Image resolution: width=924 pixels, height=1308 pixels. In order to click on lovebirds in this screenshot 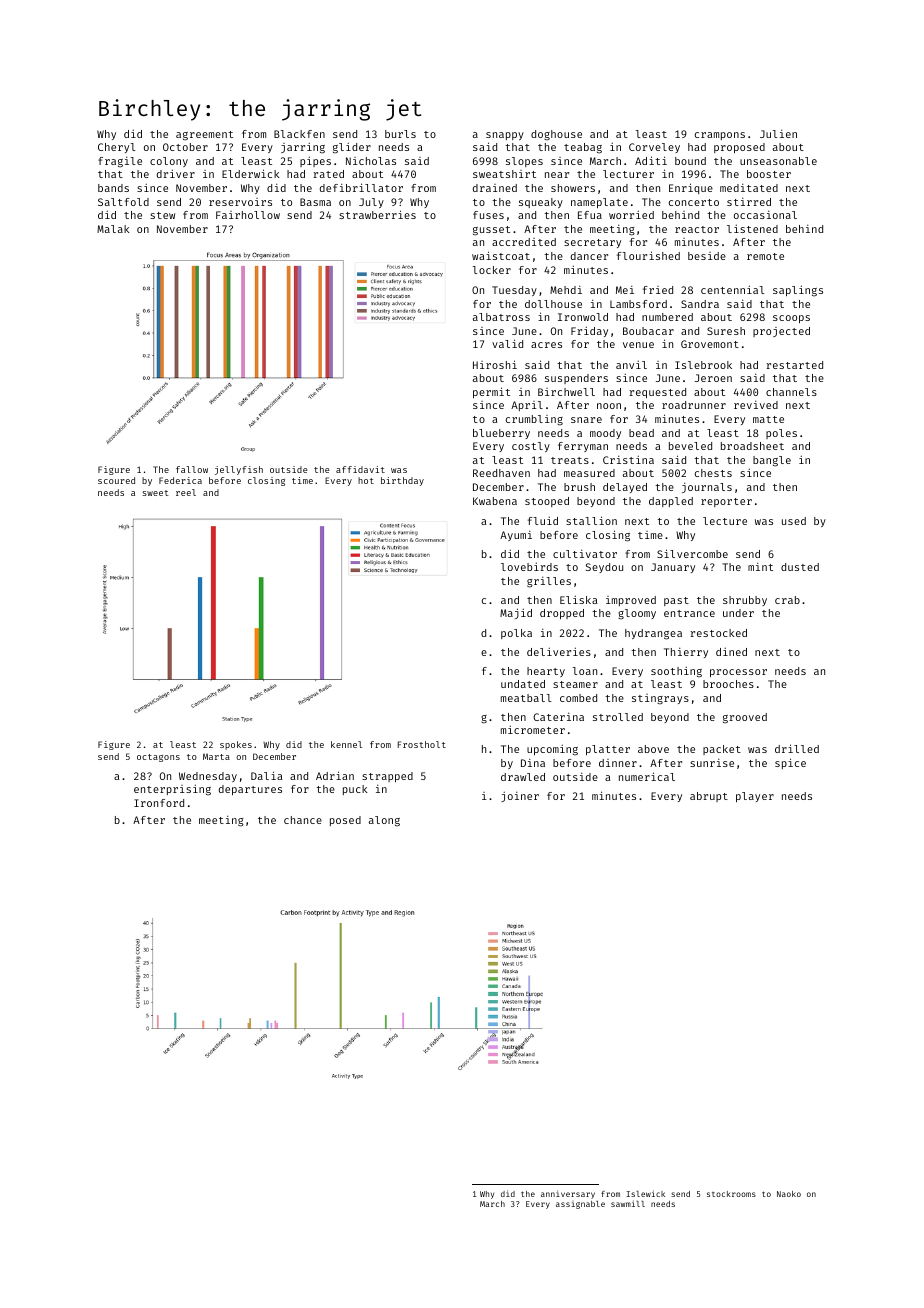, I will do `click(529, 566)`.
